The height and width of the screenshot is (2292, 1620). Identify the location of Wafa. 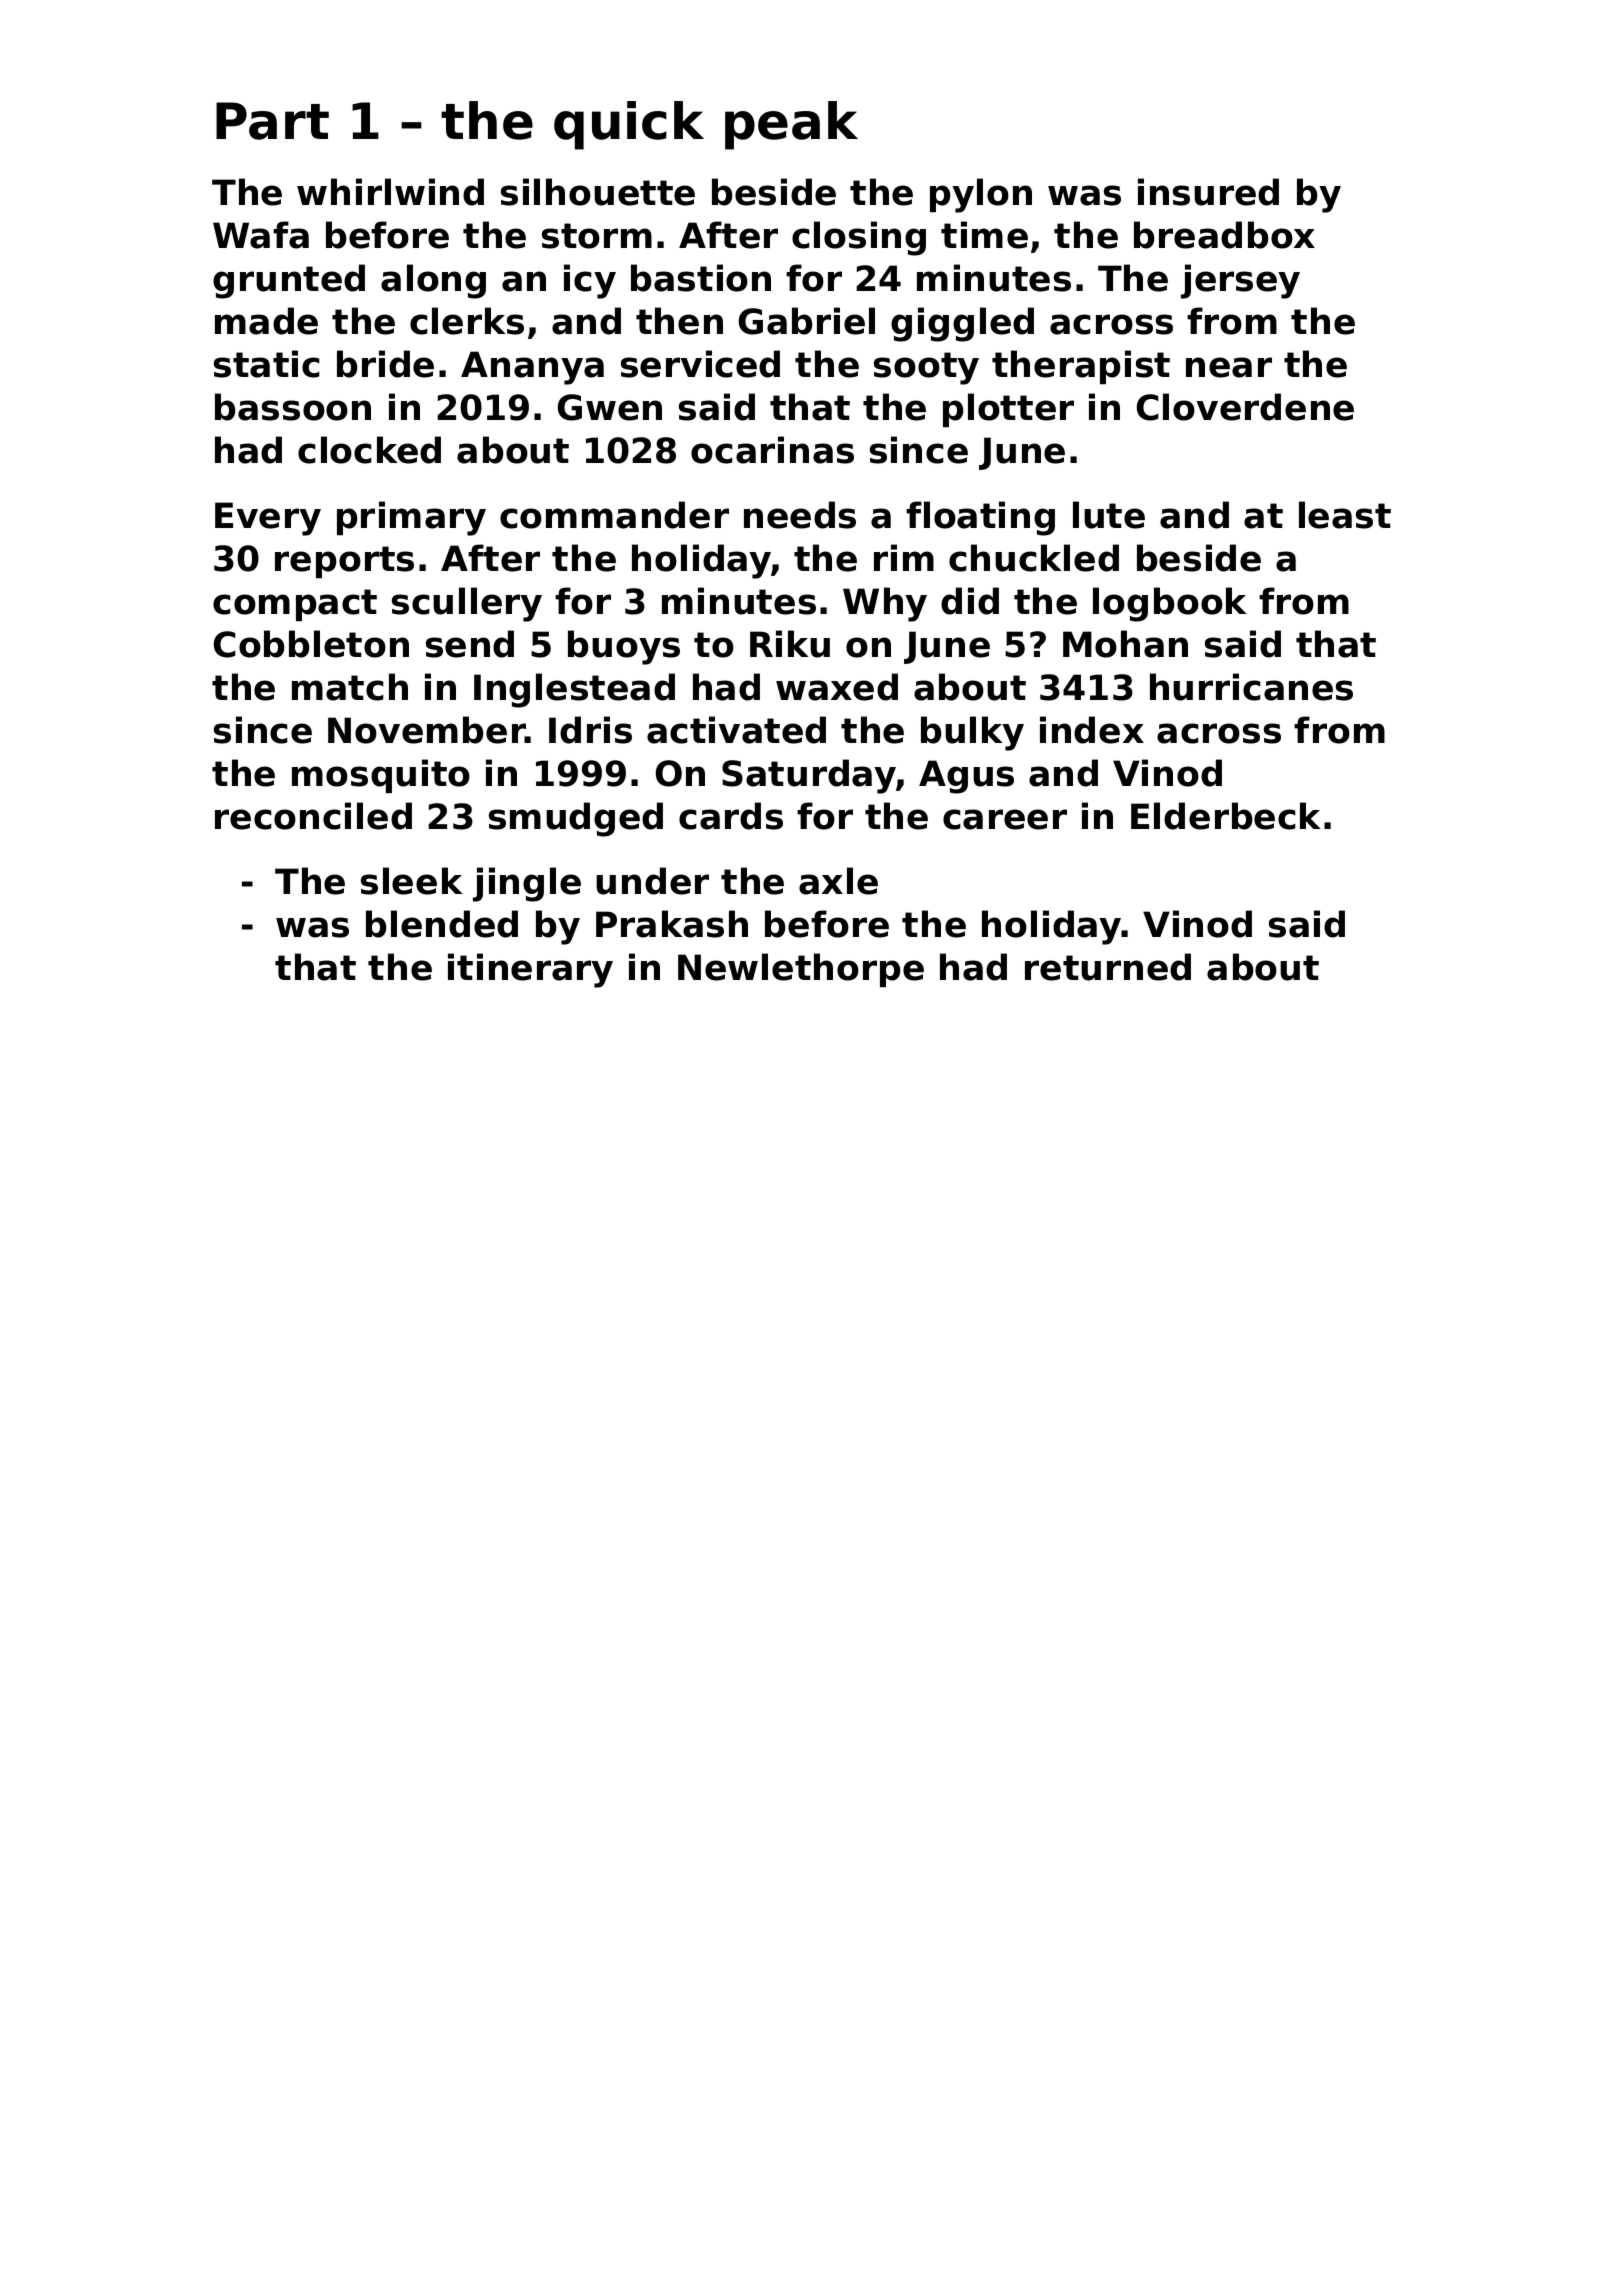
(261, 235).
